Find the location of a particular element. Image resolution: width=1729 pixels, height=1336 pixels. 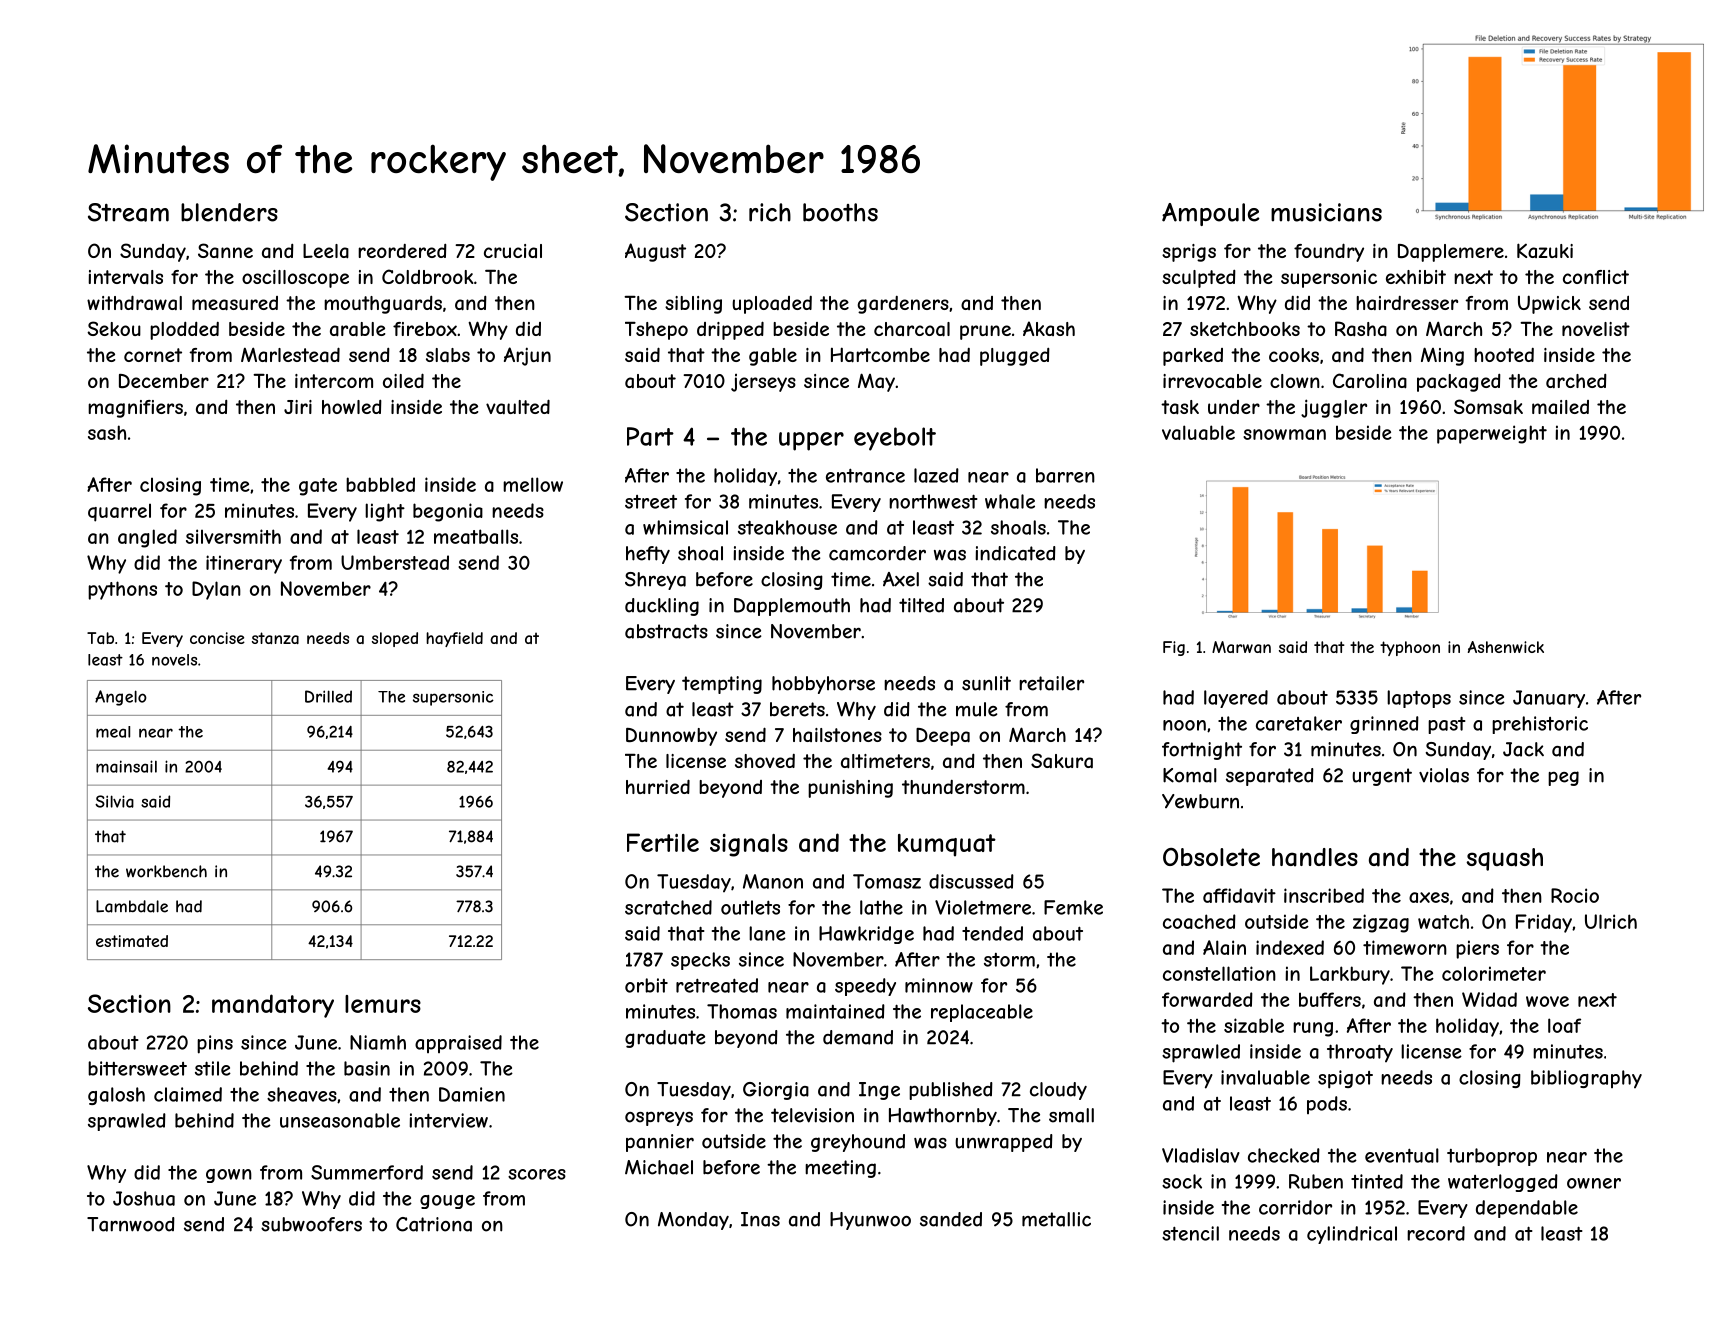

record is located at coordinates (1436, 1233).
